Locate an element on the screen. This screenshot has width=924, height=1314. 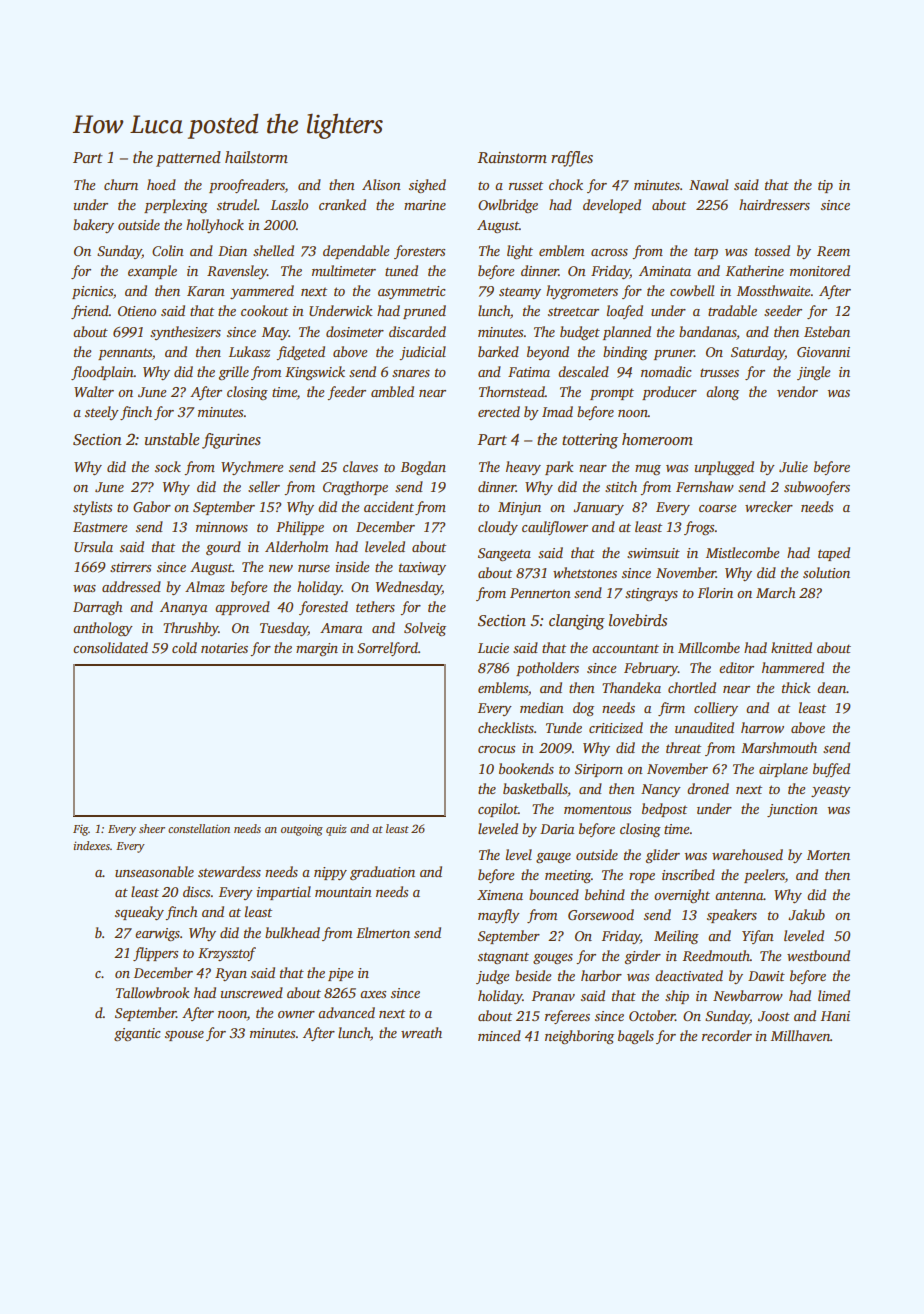
Ryan is located at coordinates (231, 974).
